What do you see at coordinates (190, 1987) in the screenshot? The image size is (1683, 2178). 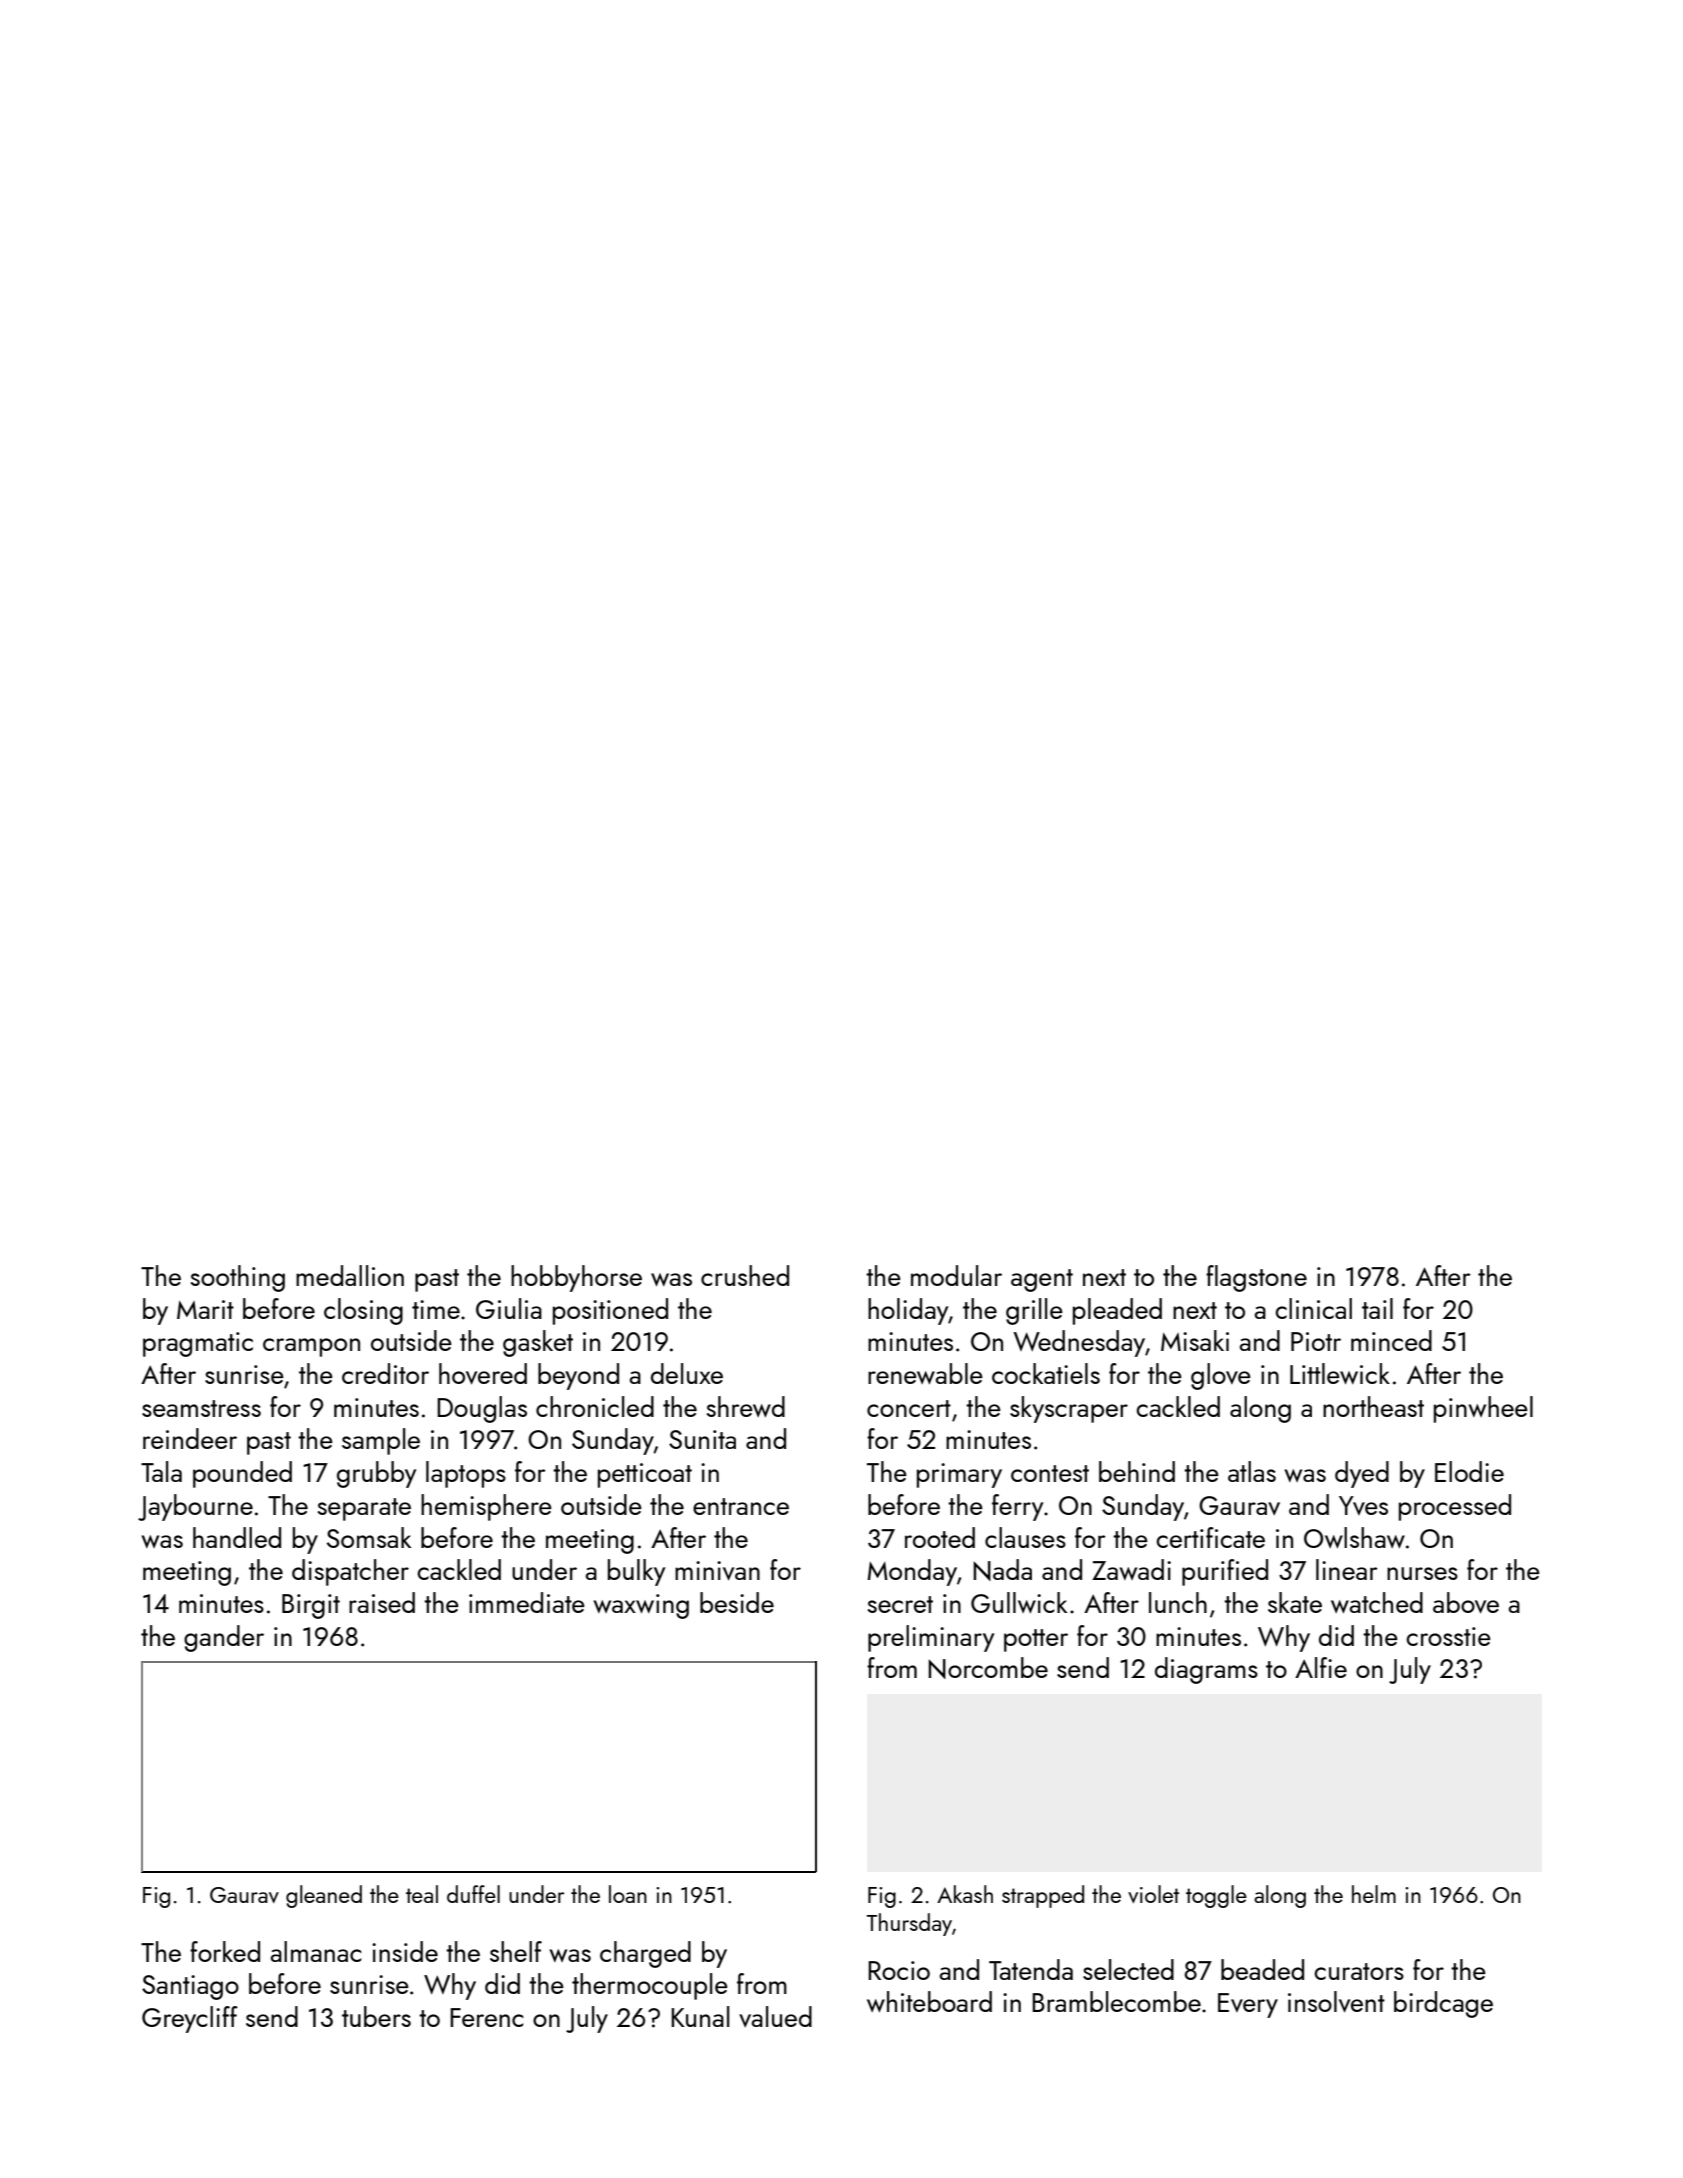 I see `Santiago` at bounding box center [190, 1987].
